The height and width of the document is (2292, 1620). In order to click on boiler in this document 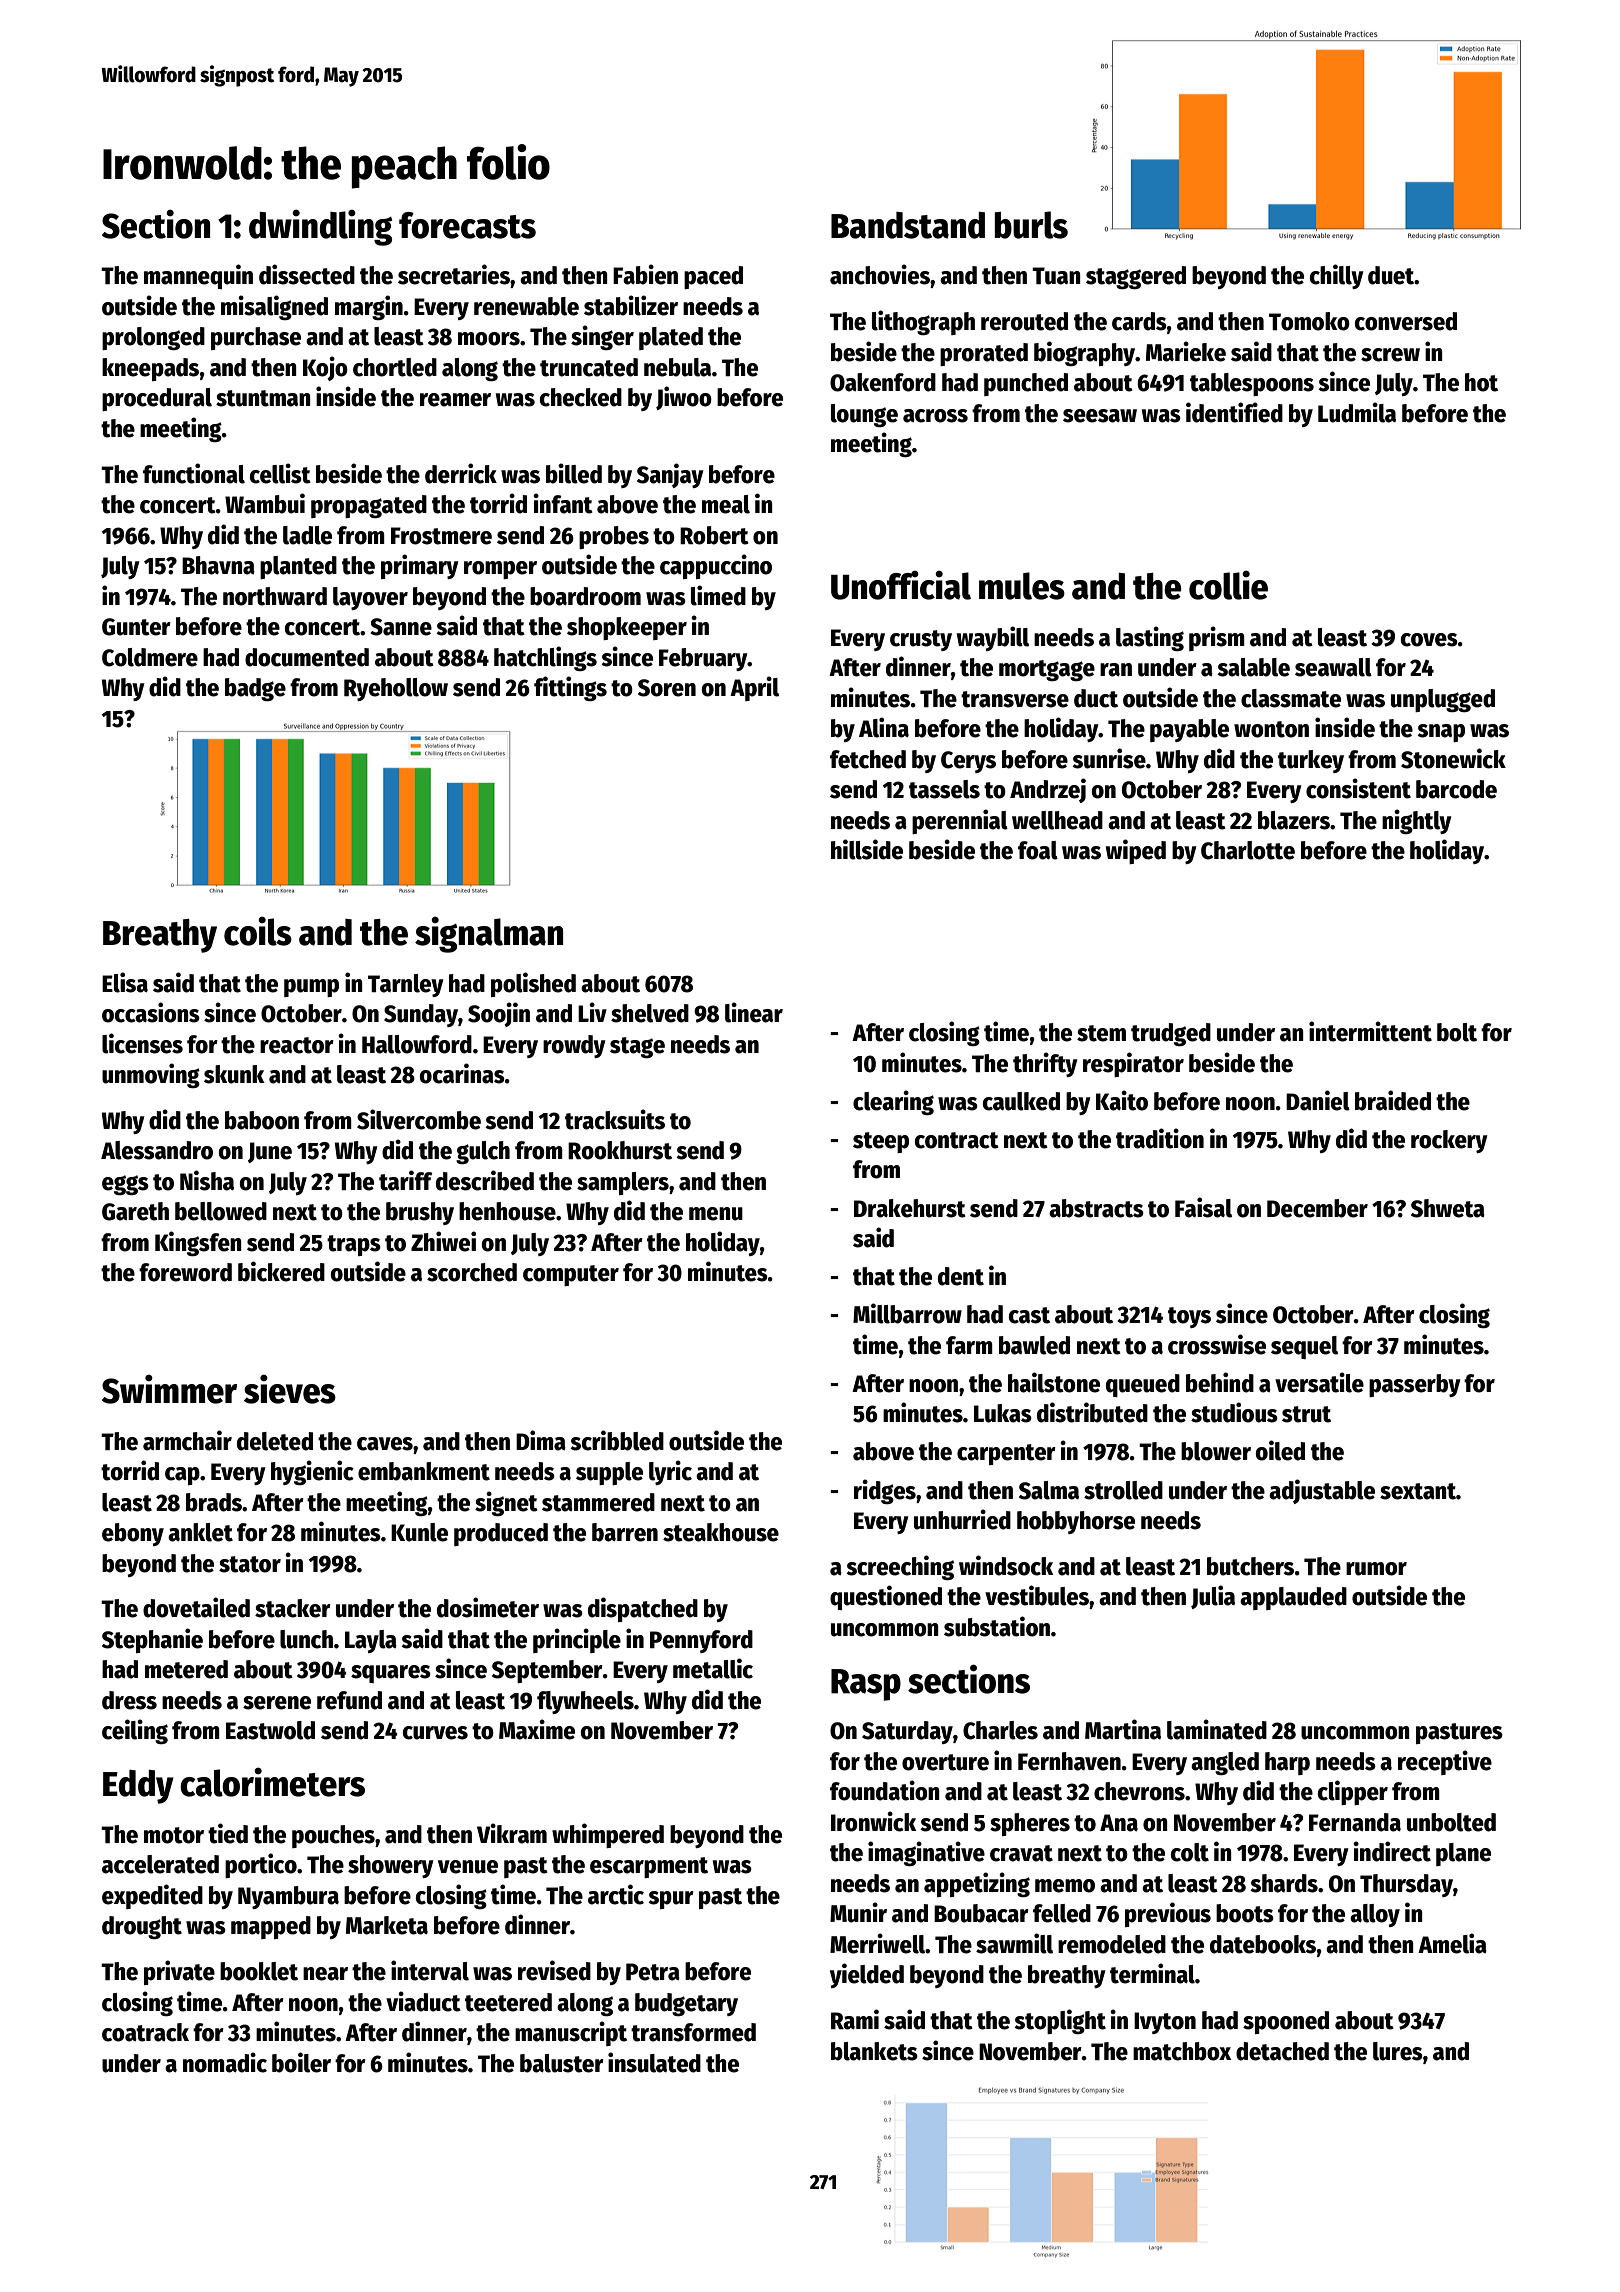, I will do `click(301, 2062)`.
